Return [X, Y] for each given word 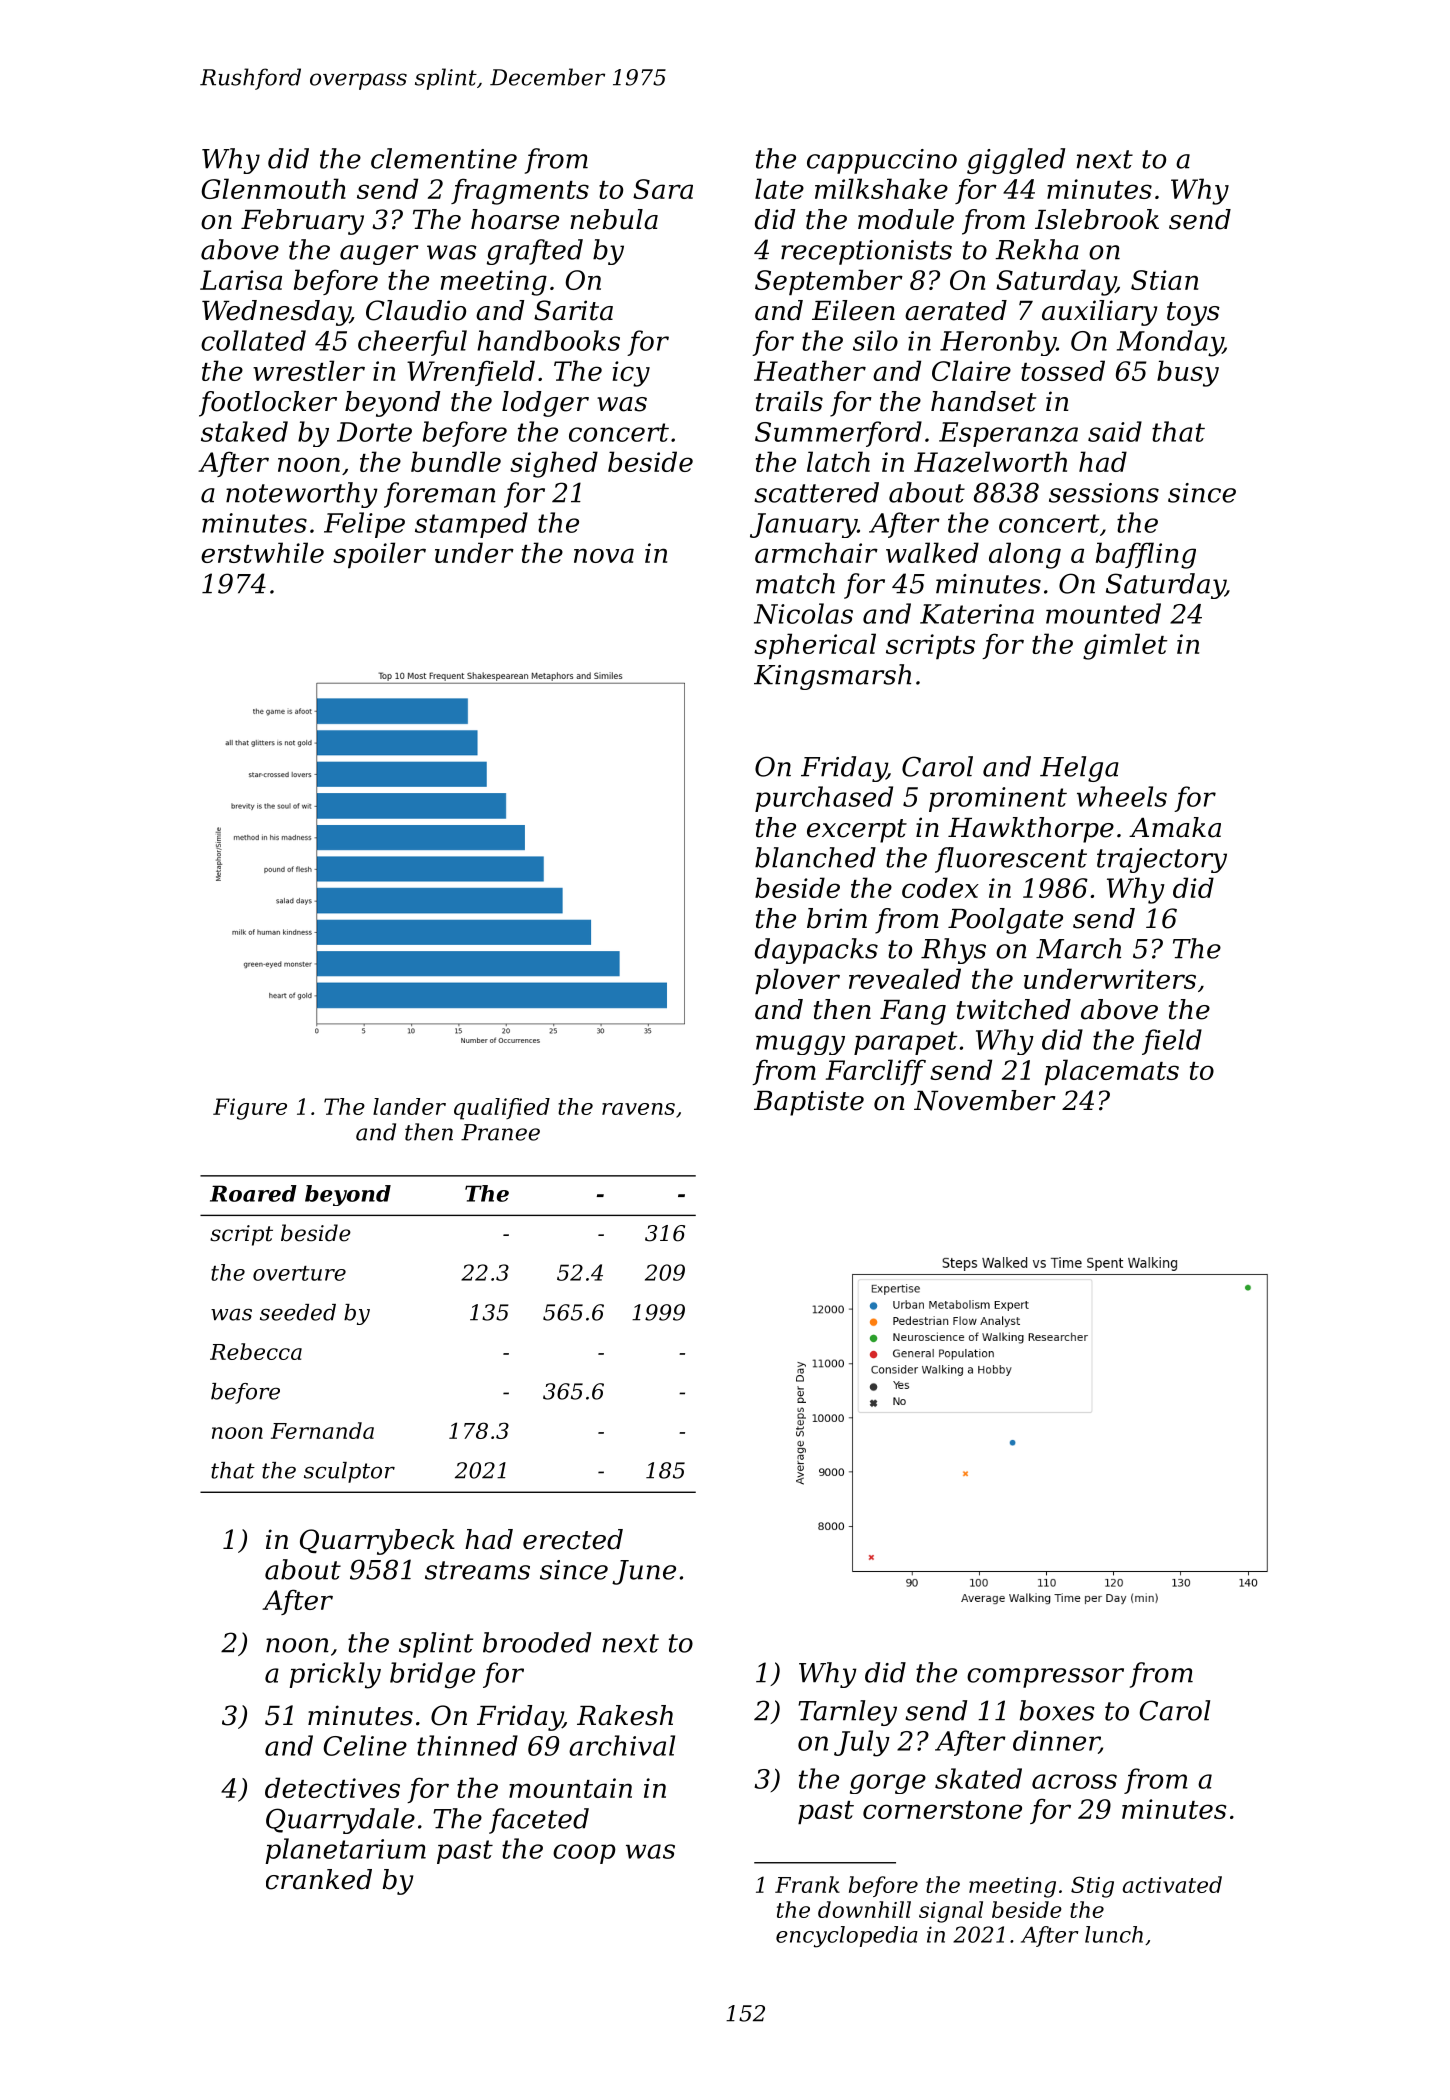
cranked [319, 1879]
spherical [815, 646]
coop [584, 1854]
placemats [1112, 1072]
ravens [638, 1109]
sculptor [349, 1472]
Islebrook [1097, 219]
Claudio [416, 310]
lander [409, 1106]
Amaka [1175, 827]
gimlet [1125, 646]
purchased [824, 799]
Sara [663, 189]
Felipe [364, 525]
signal [951, 1912]
